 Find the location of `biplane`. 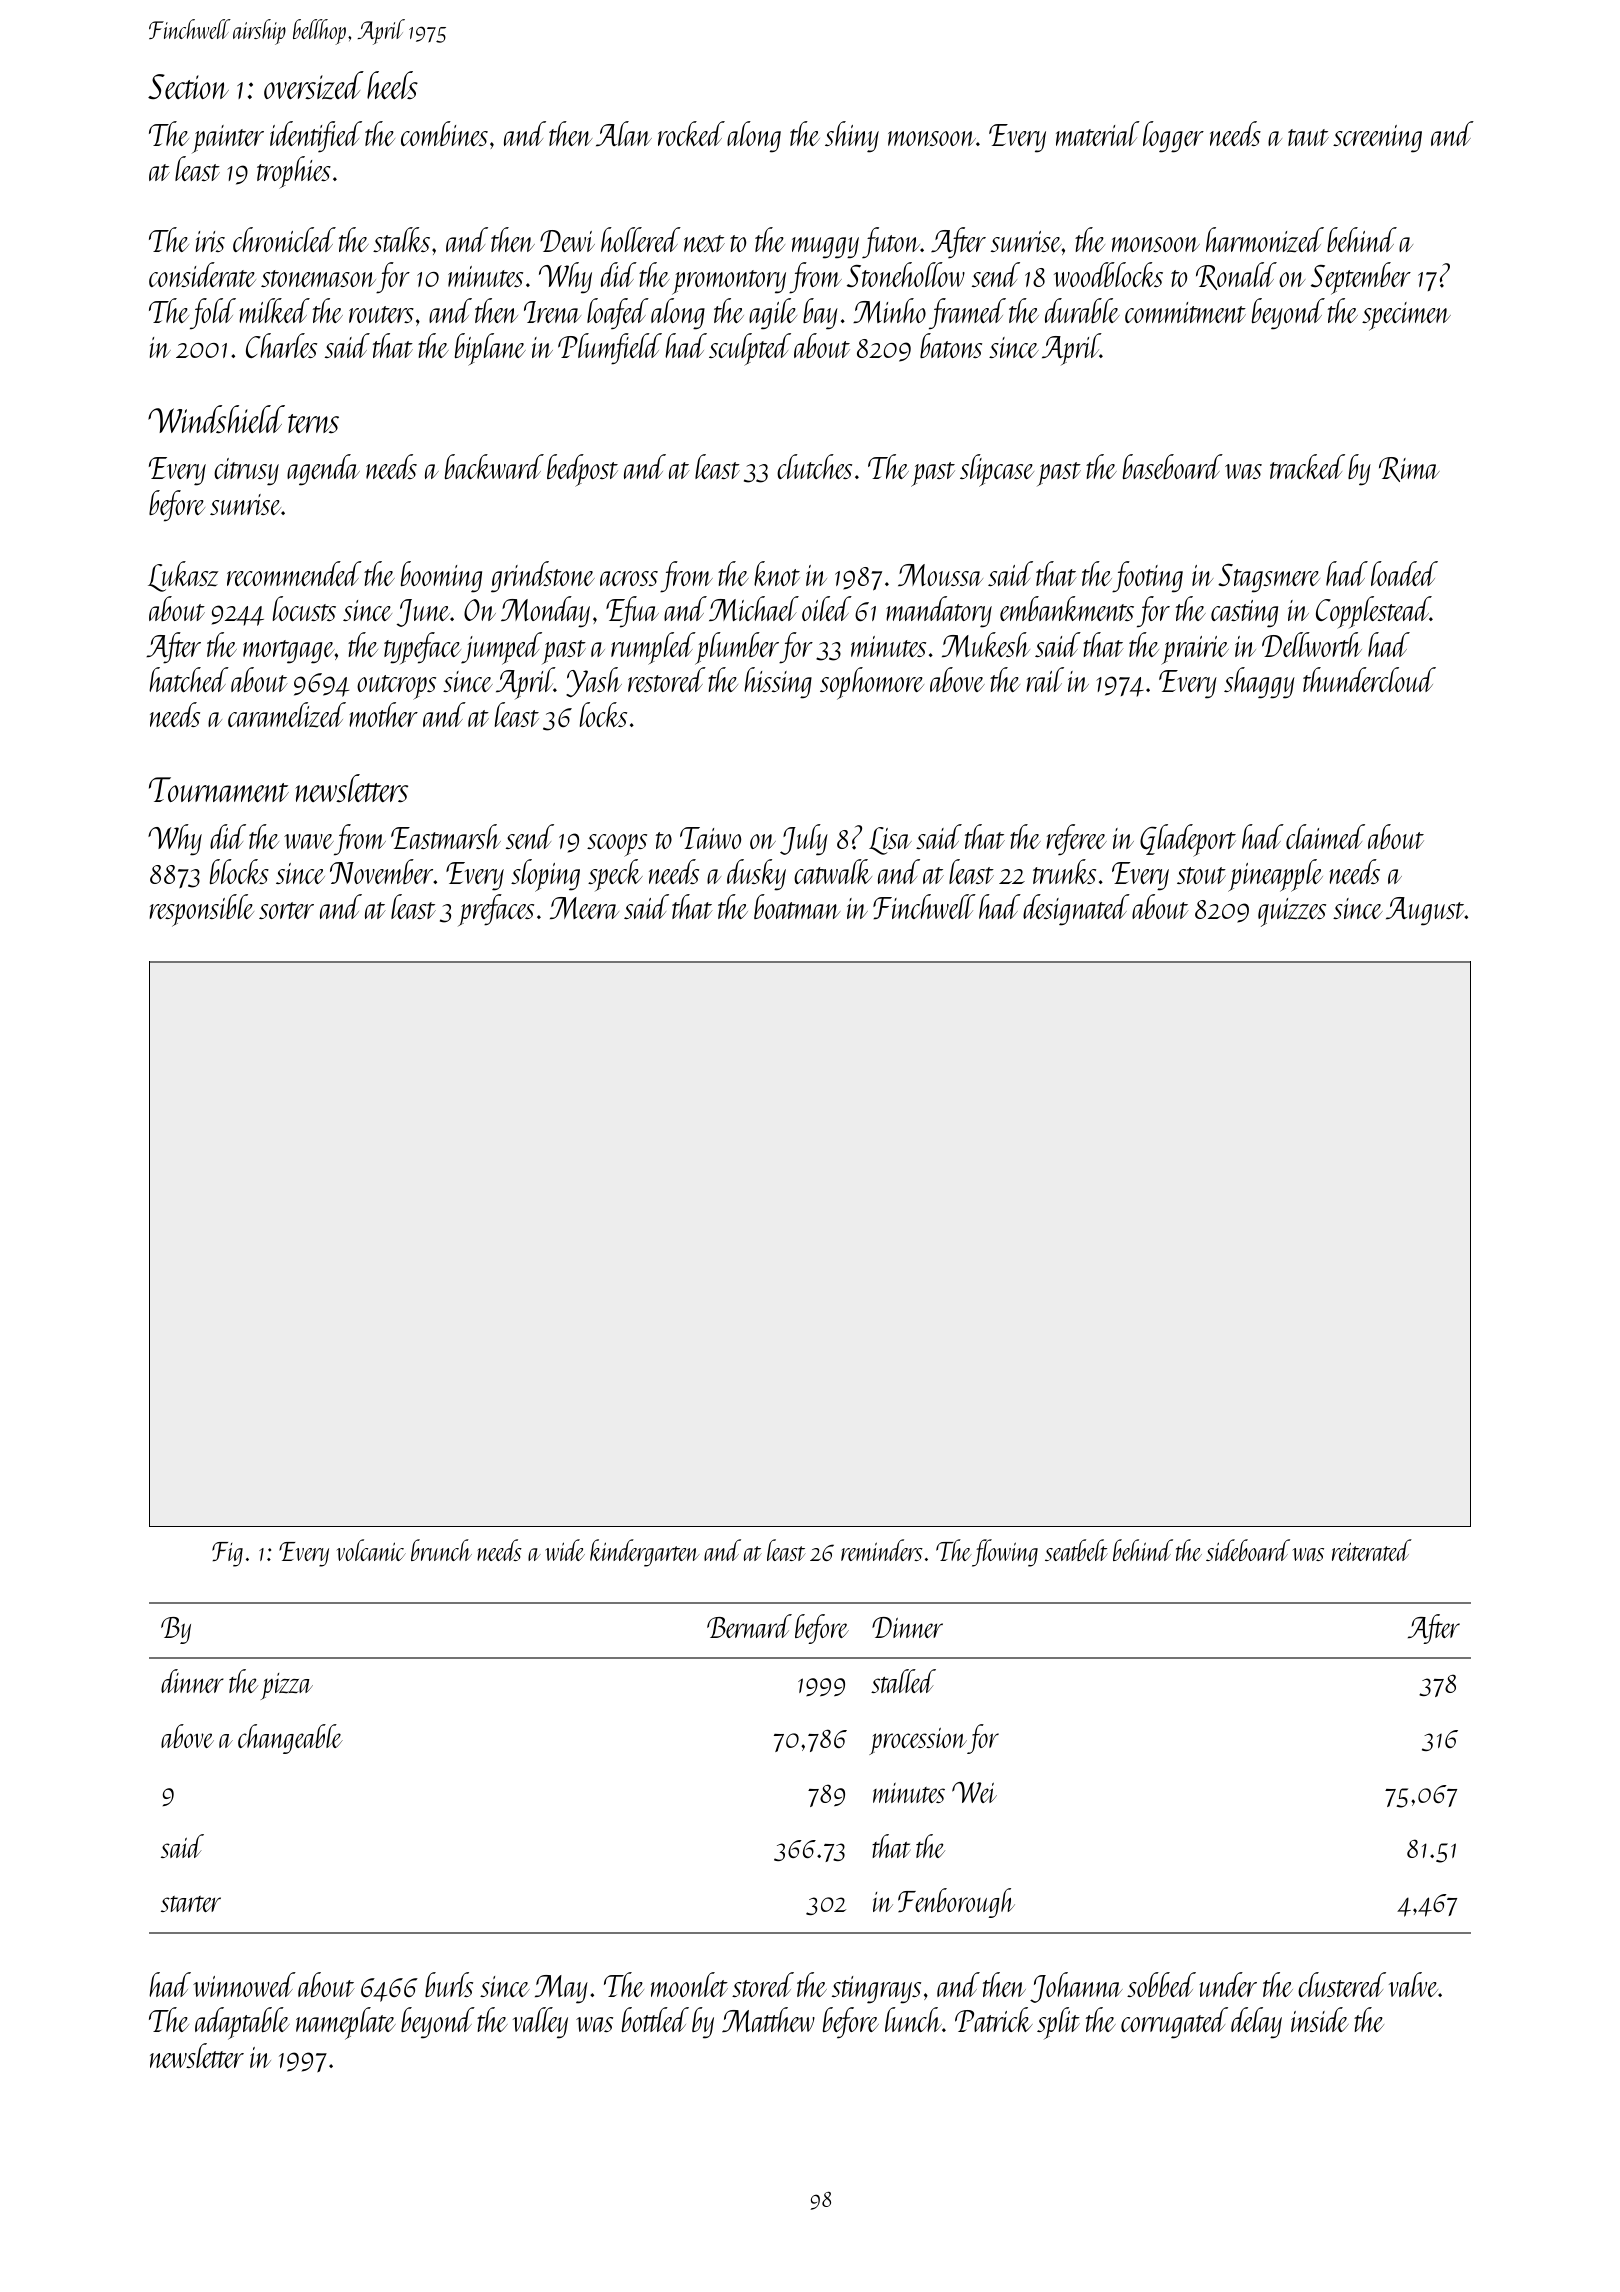

biplane is located at coordinates (490, 349).
